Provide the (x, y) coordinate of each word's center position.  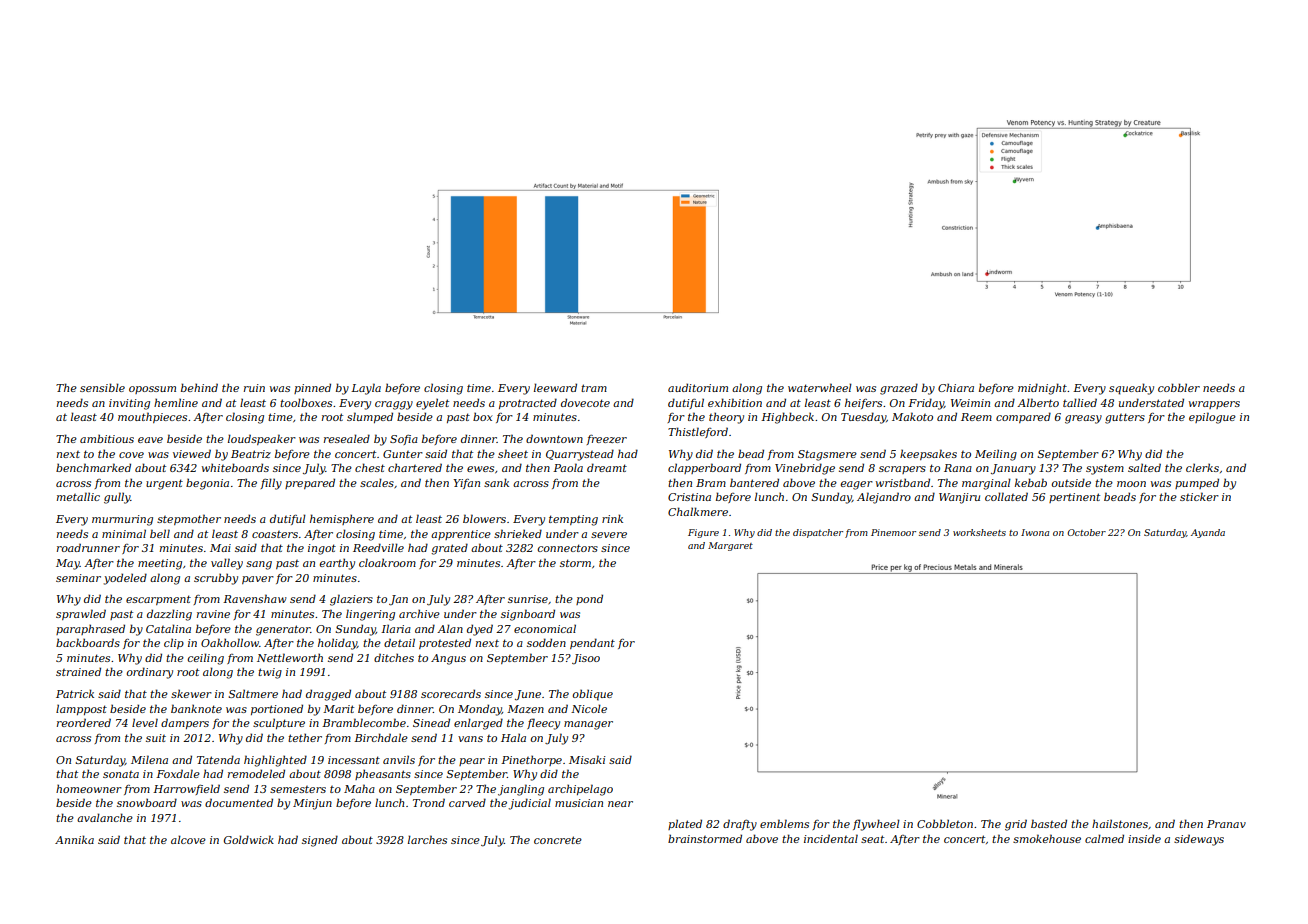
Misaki (587, 759)
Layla (366, 389)
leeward (555, 387)
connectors (568, 548)
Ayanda (1208, 533)
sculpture (279, 724)
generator (283, 630)
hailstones (1120, 823)
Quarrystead (580, 455)
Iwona (1035, 532)
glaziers (351, 600)
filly (271, 484)
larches (427, 839)
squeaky (1131, 389)
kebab (1031, 482)
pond (589, 599)
